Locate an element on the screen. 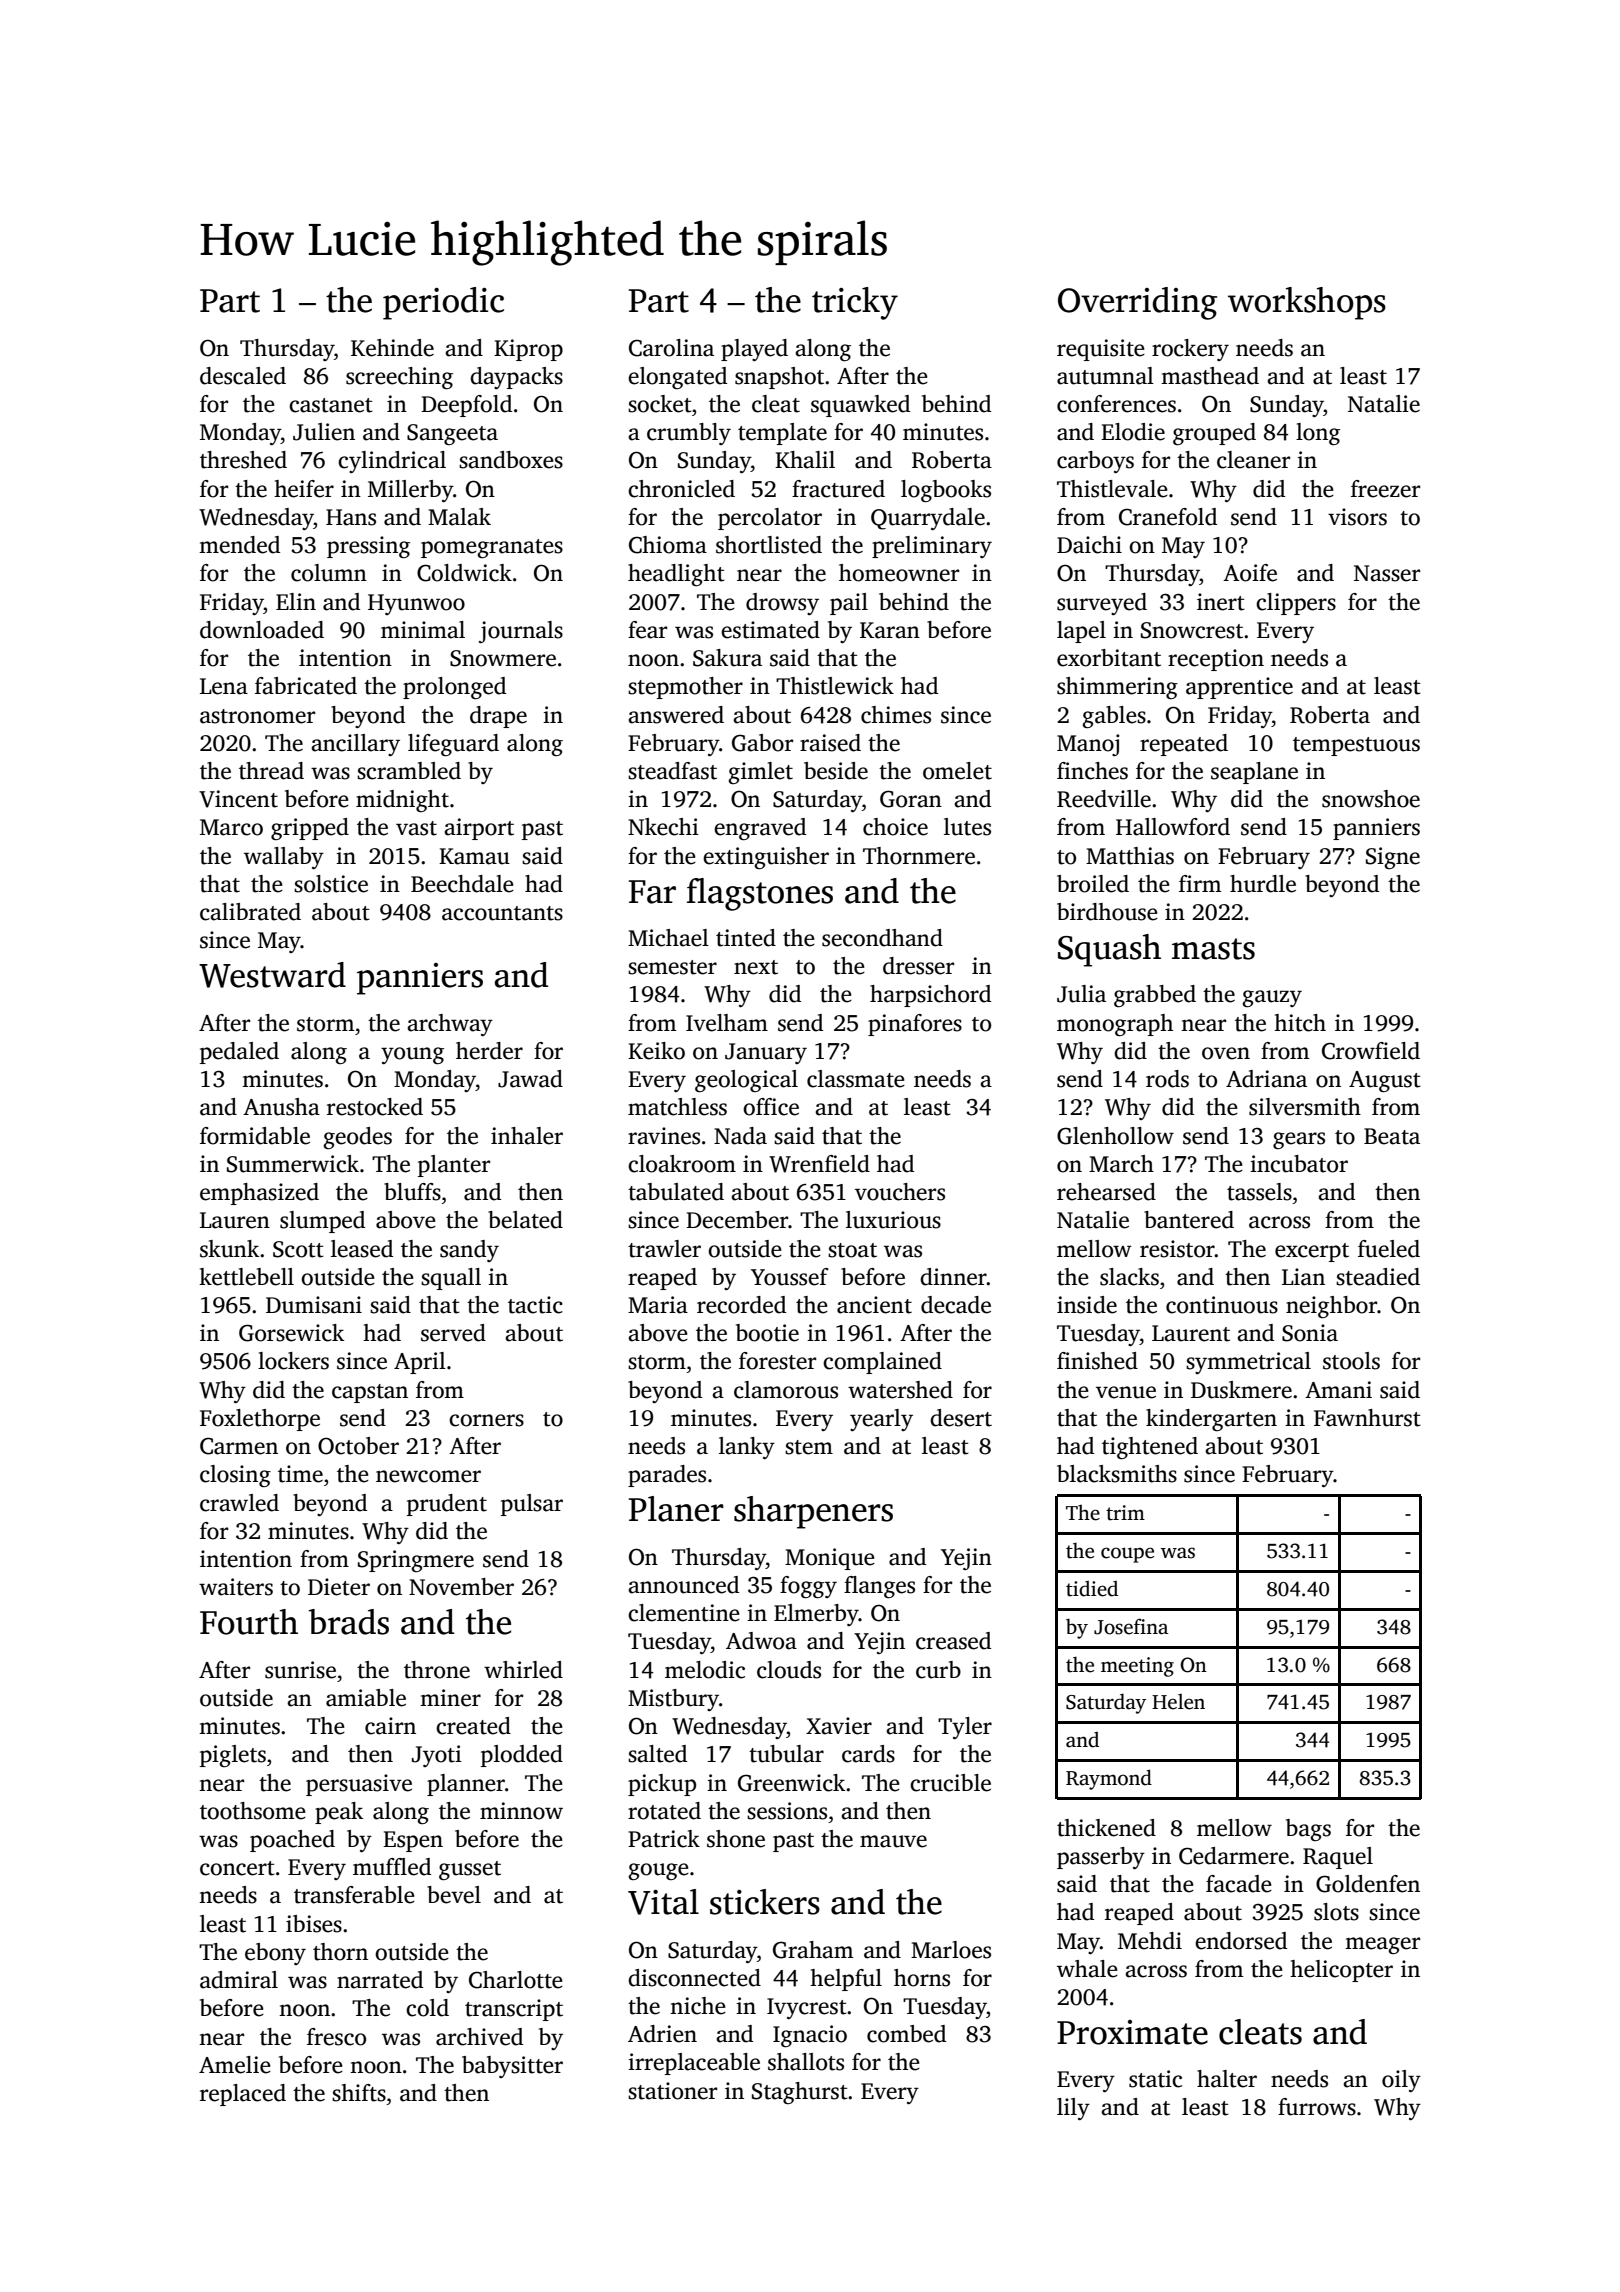 This screenshot has width=1620, height=2292. watershed is located at coordinates (900, 1390).
